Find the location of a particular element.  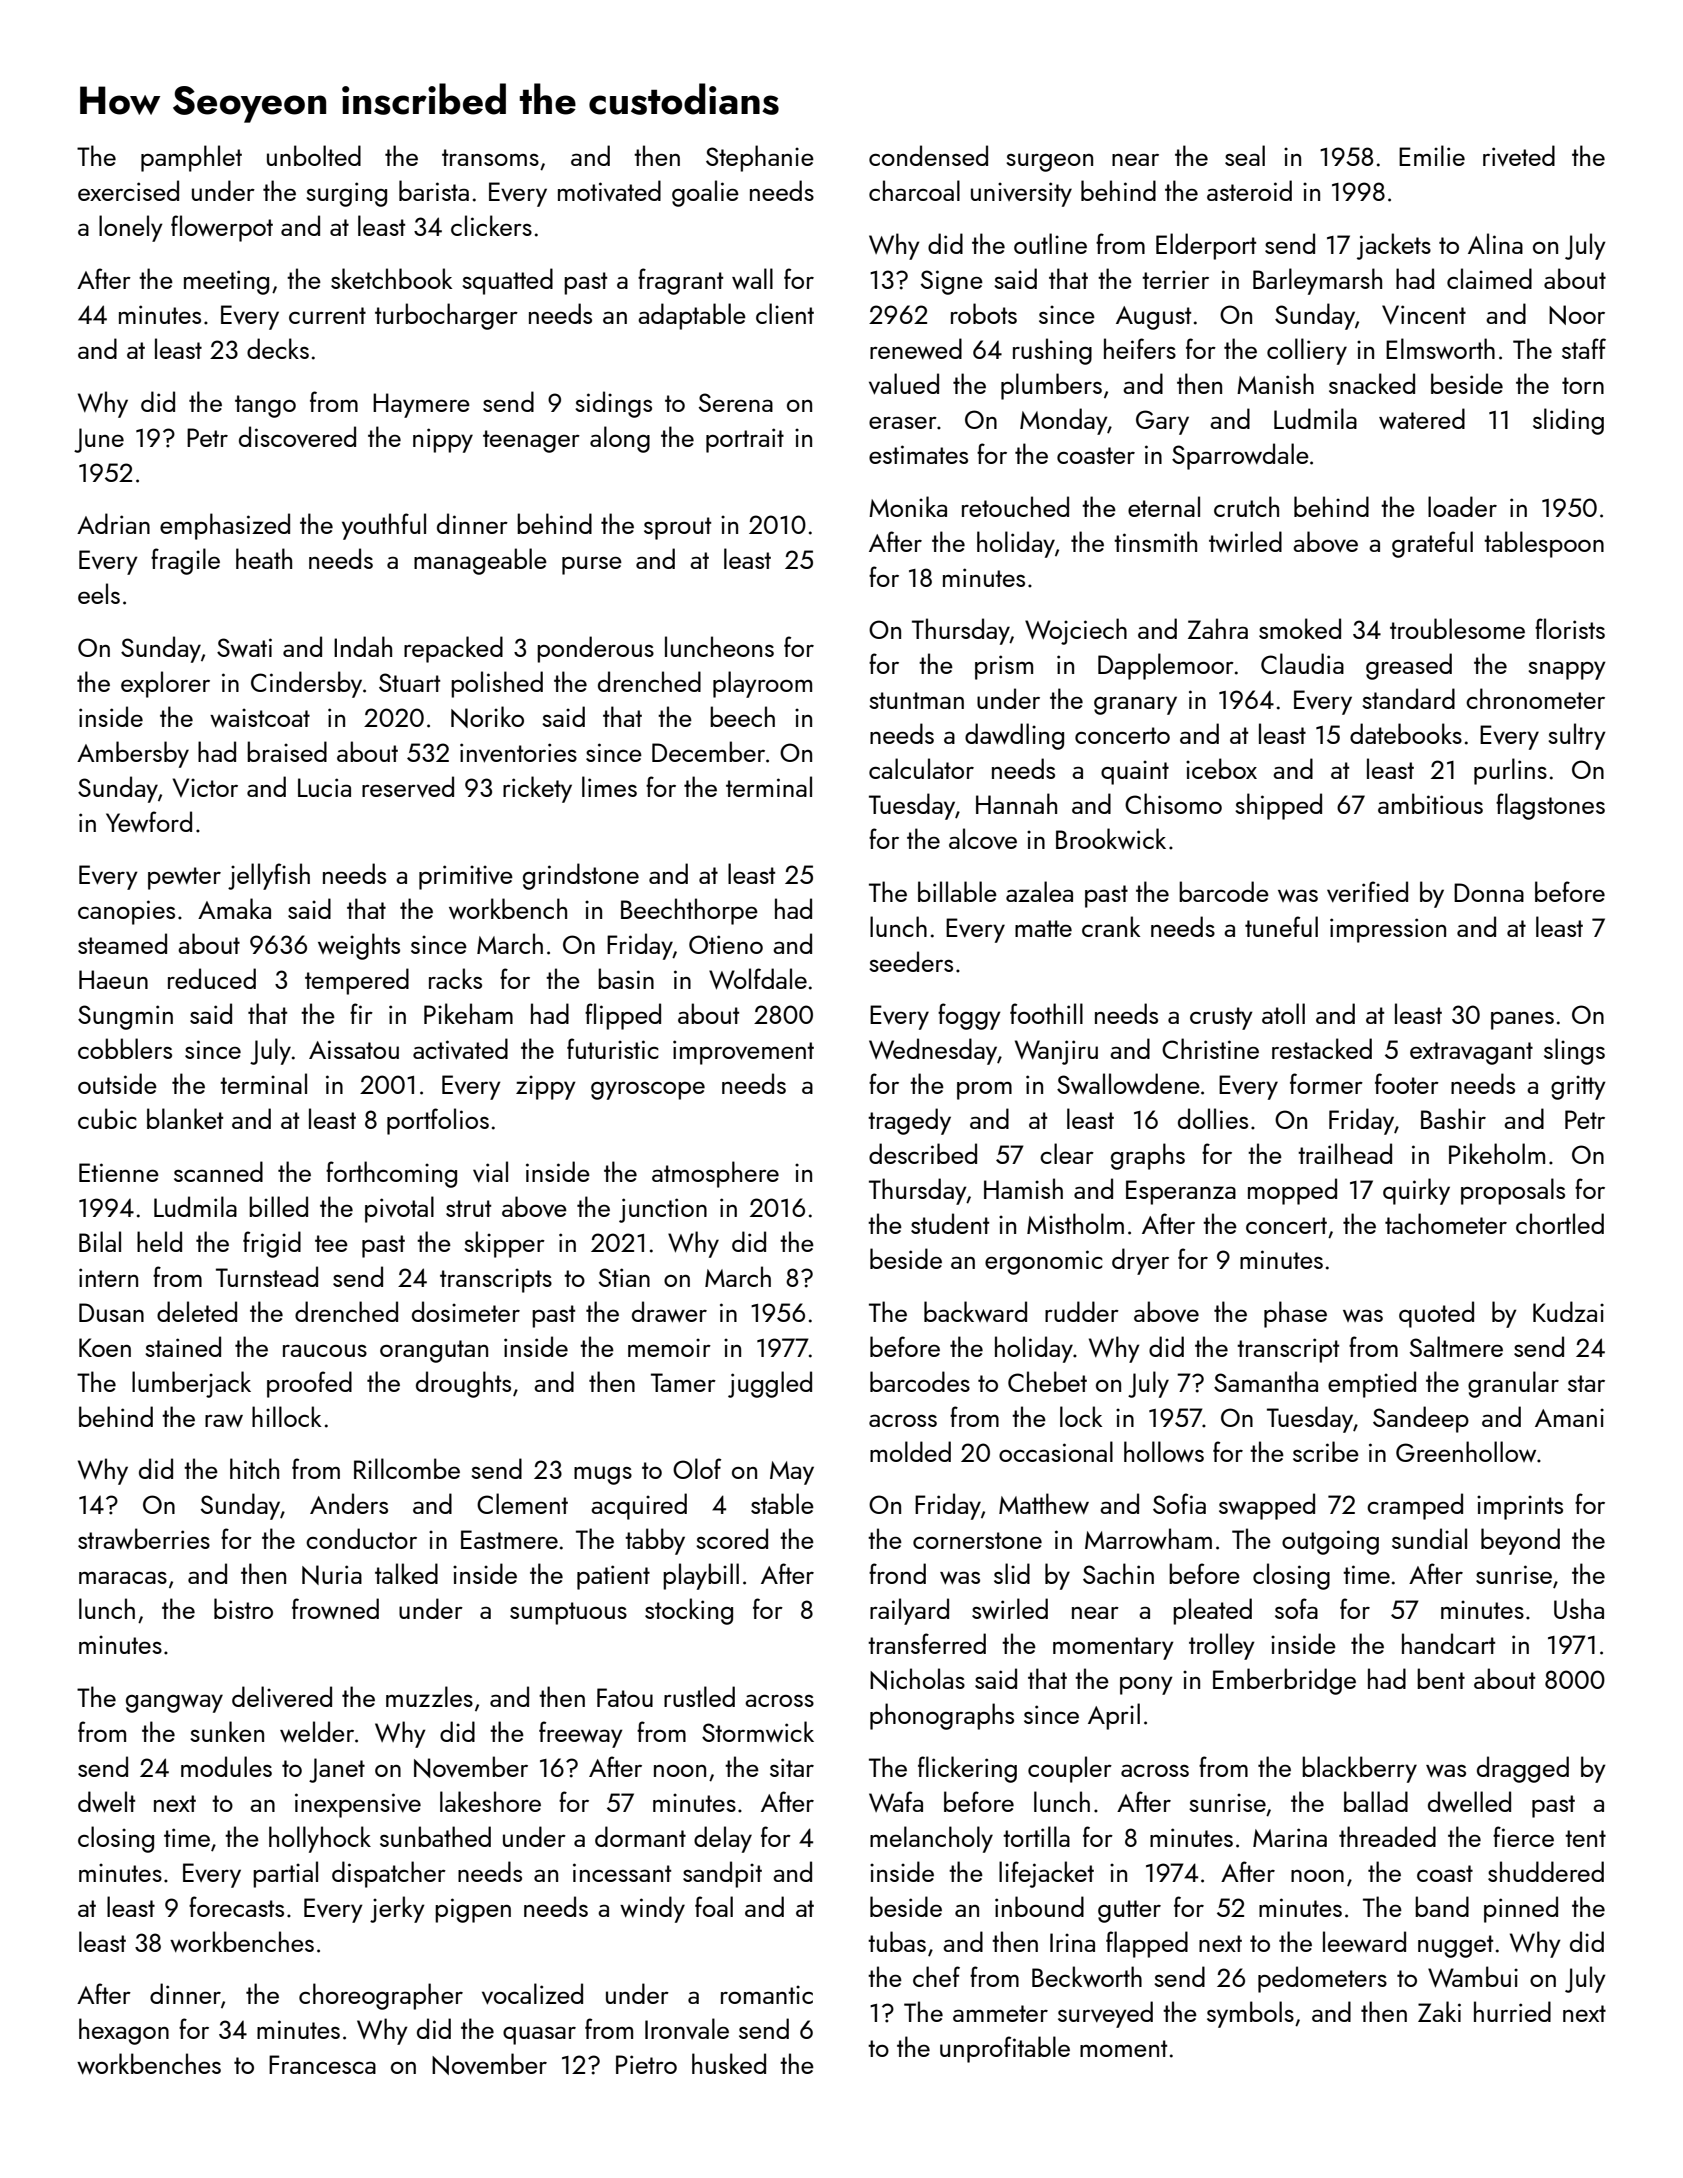

Bashir is located at coordinates (1453, 1118).
